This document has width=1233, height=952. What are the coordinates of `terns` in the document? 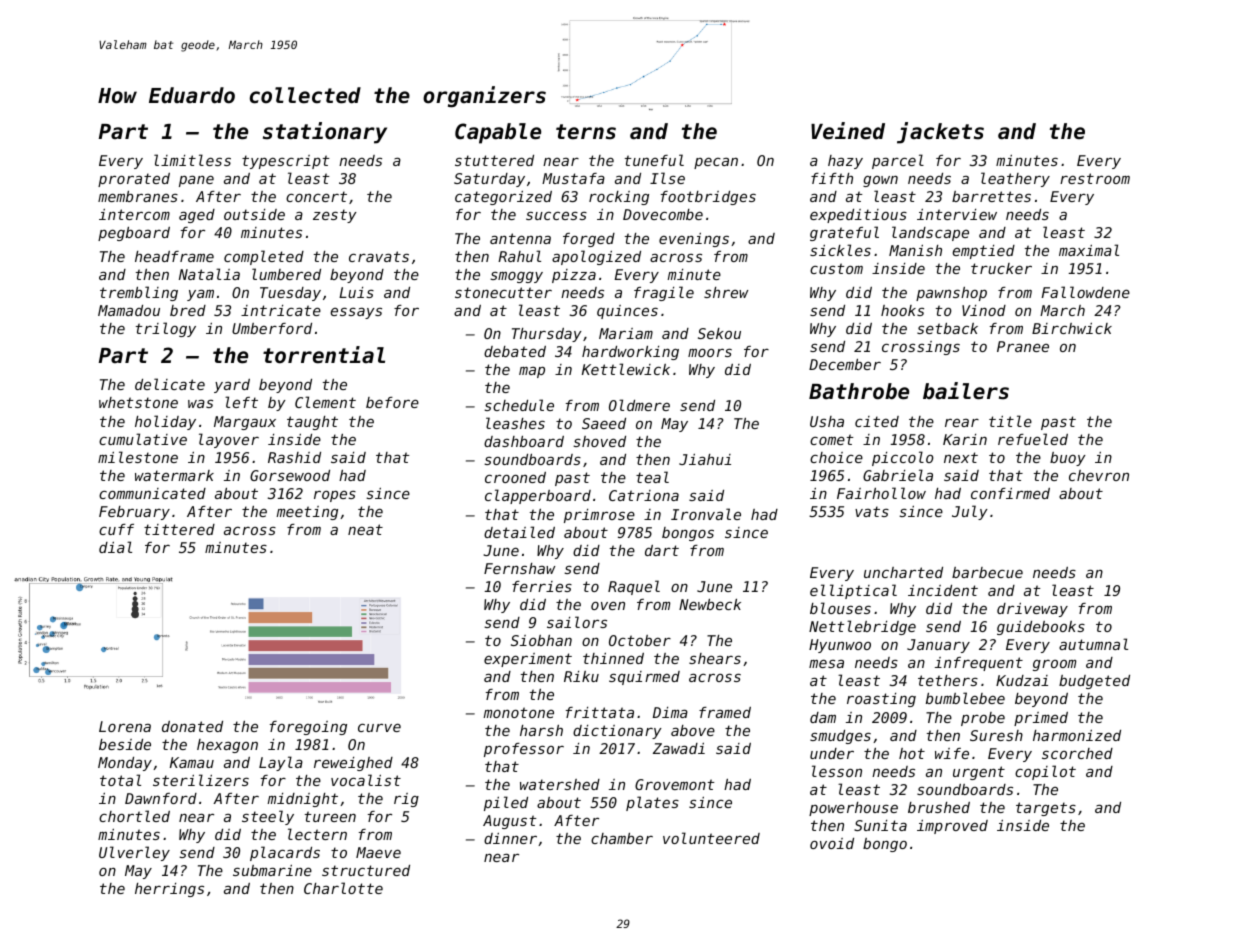 It's located at (586, 132).
